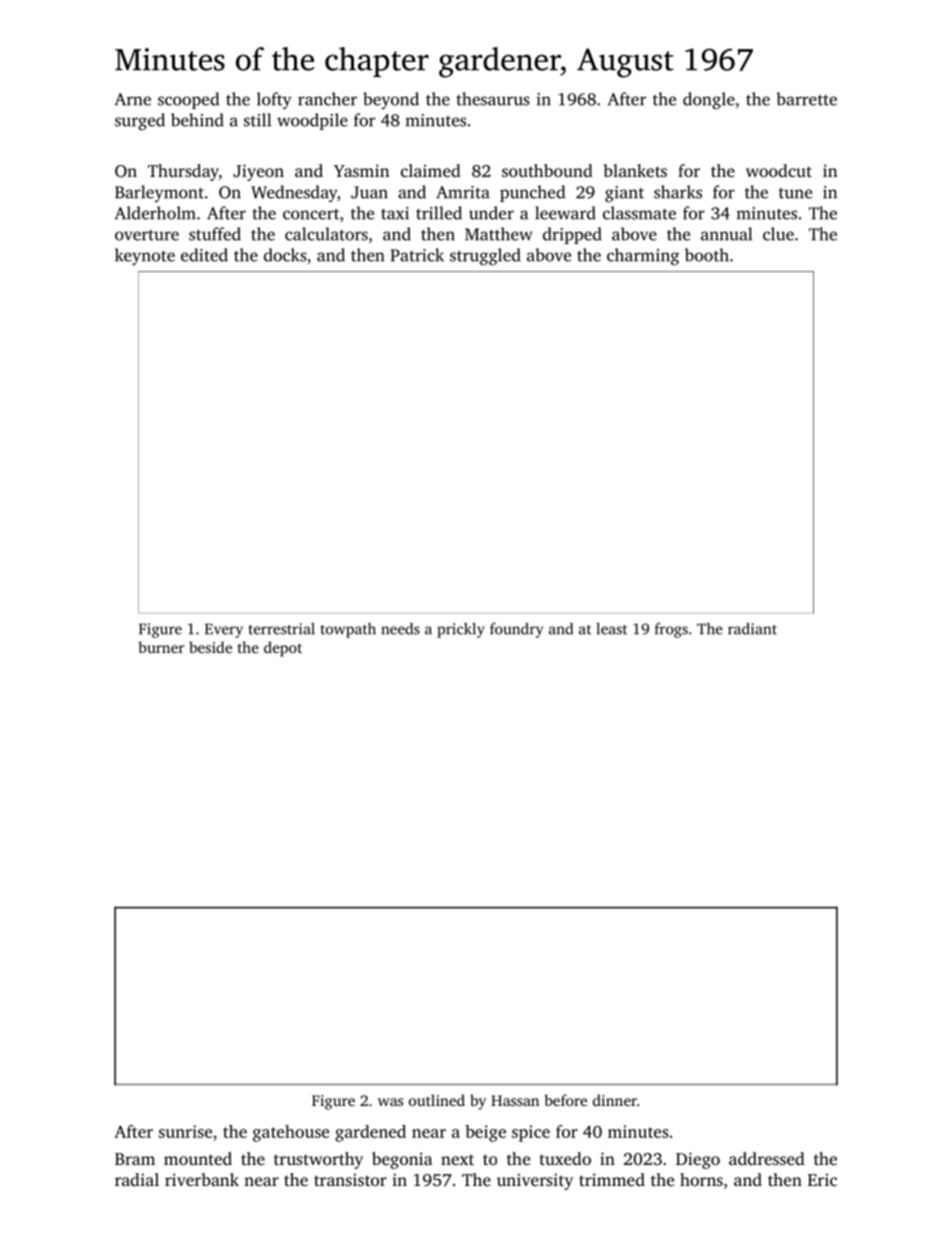  Describe the element at coordinates (204, 255) in the screenshot. I see `edited` at that location.
